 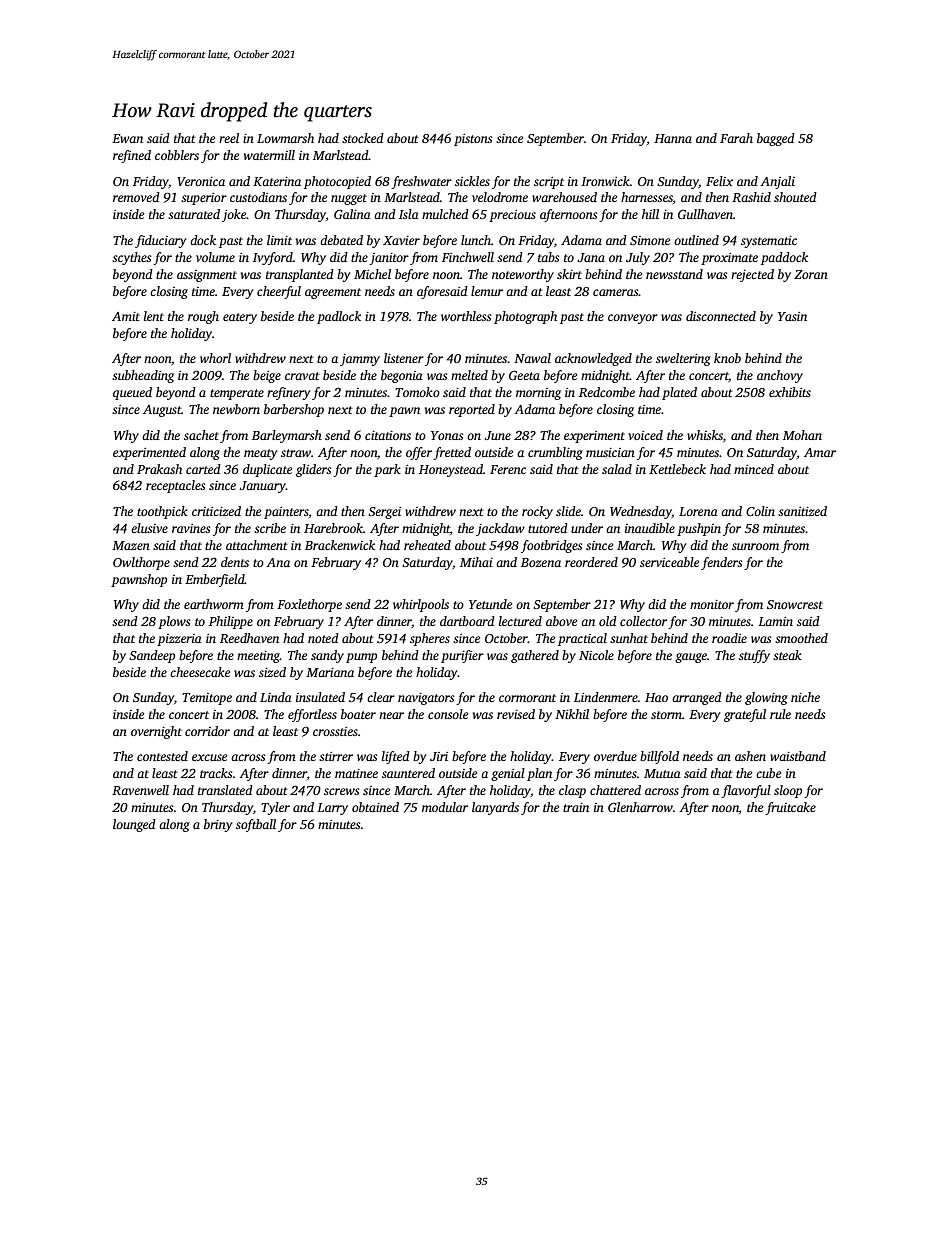 I want to click on pistons, so click(x=473, y=140).
